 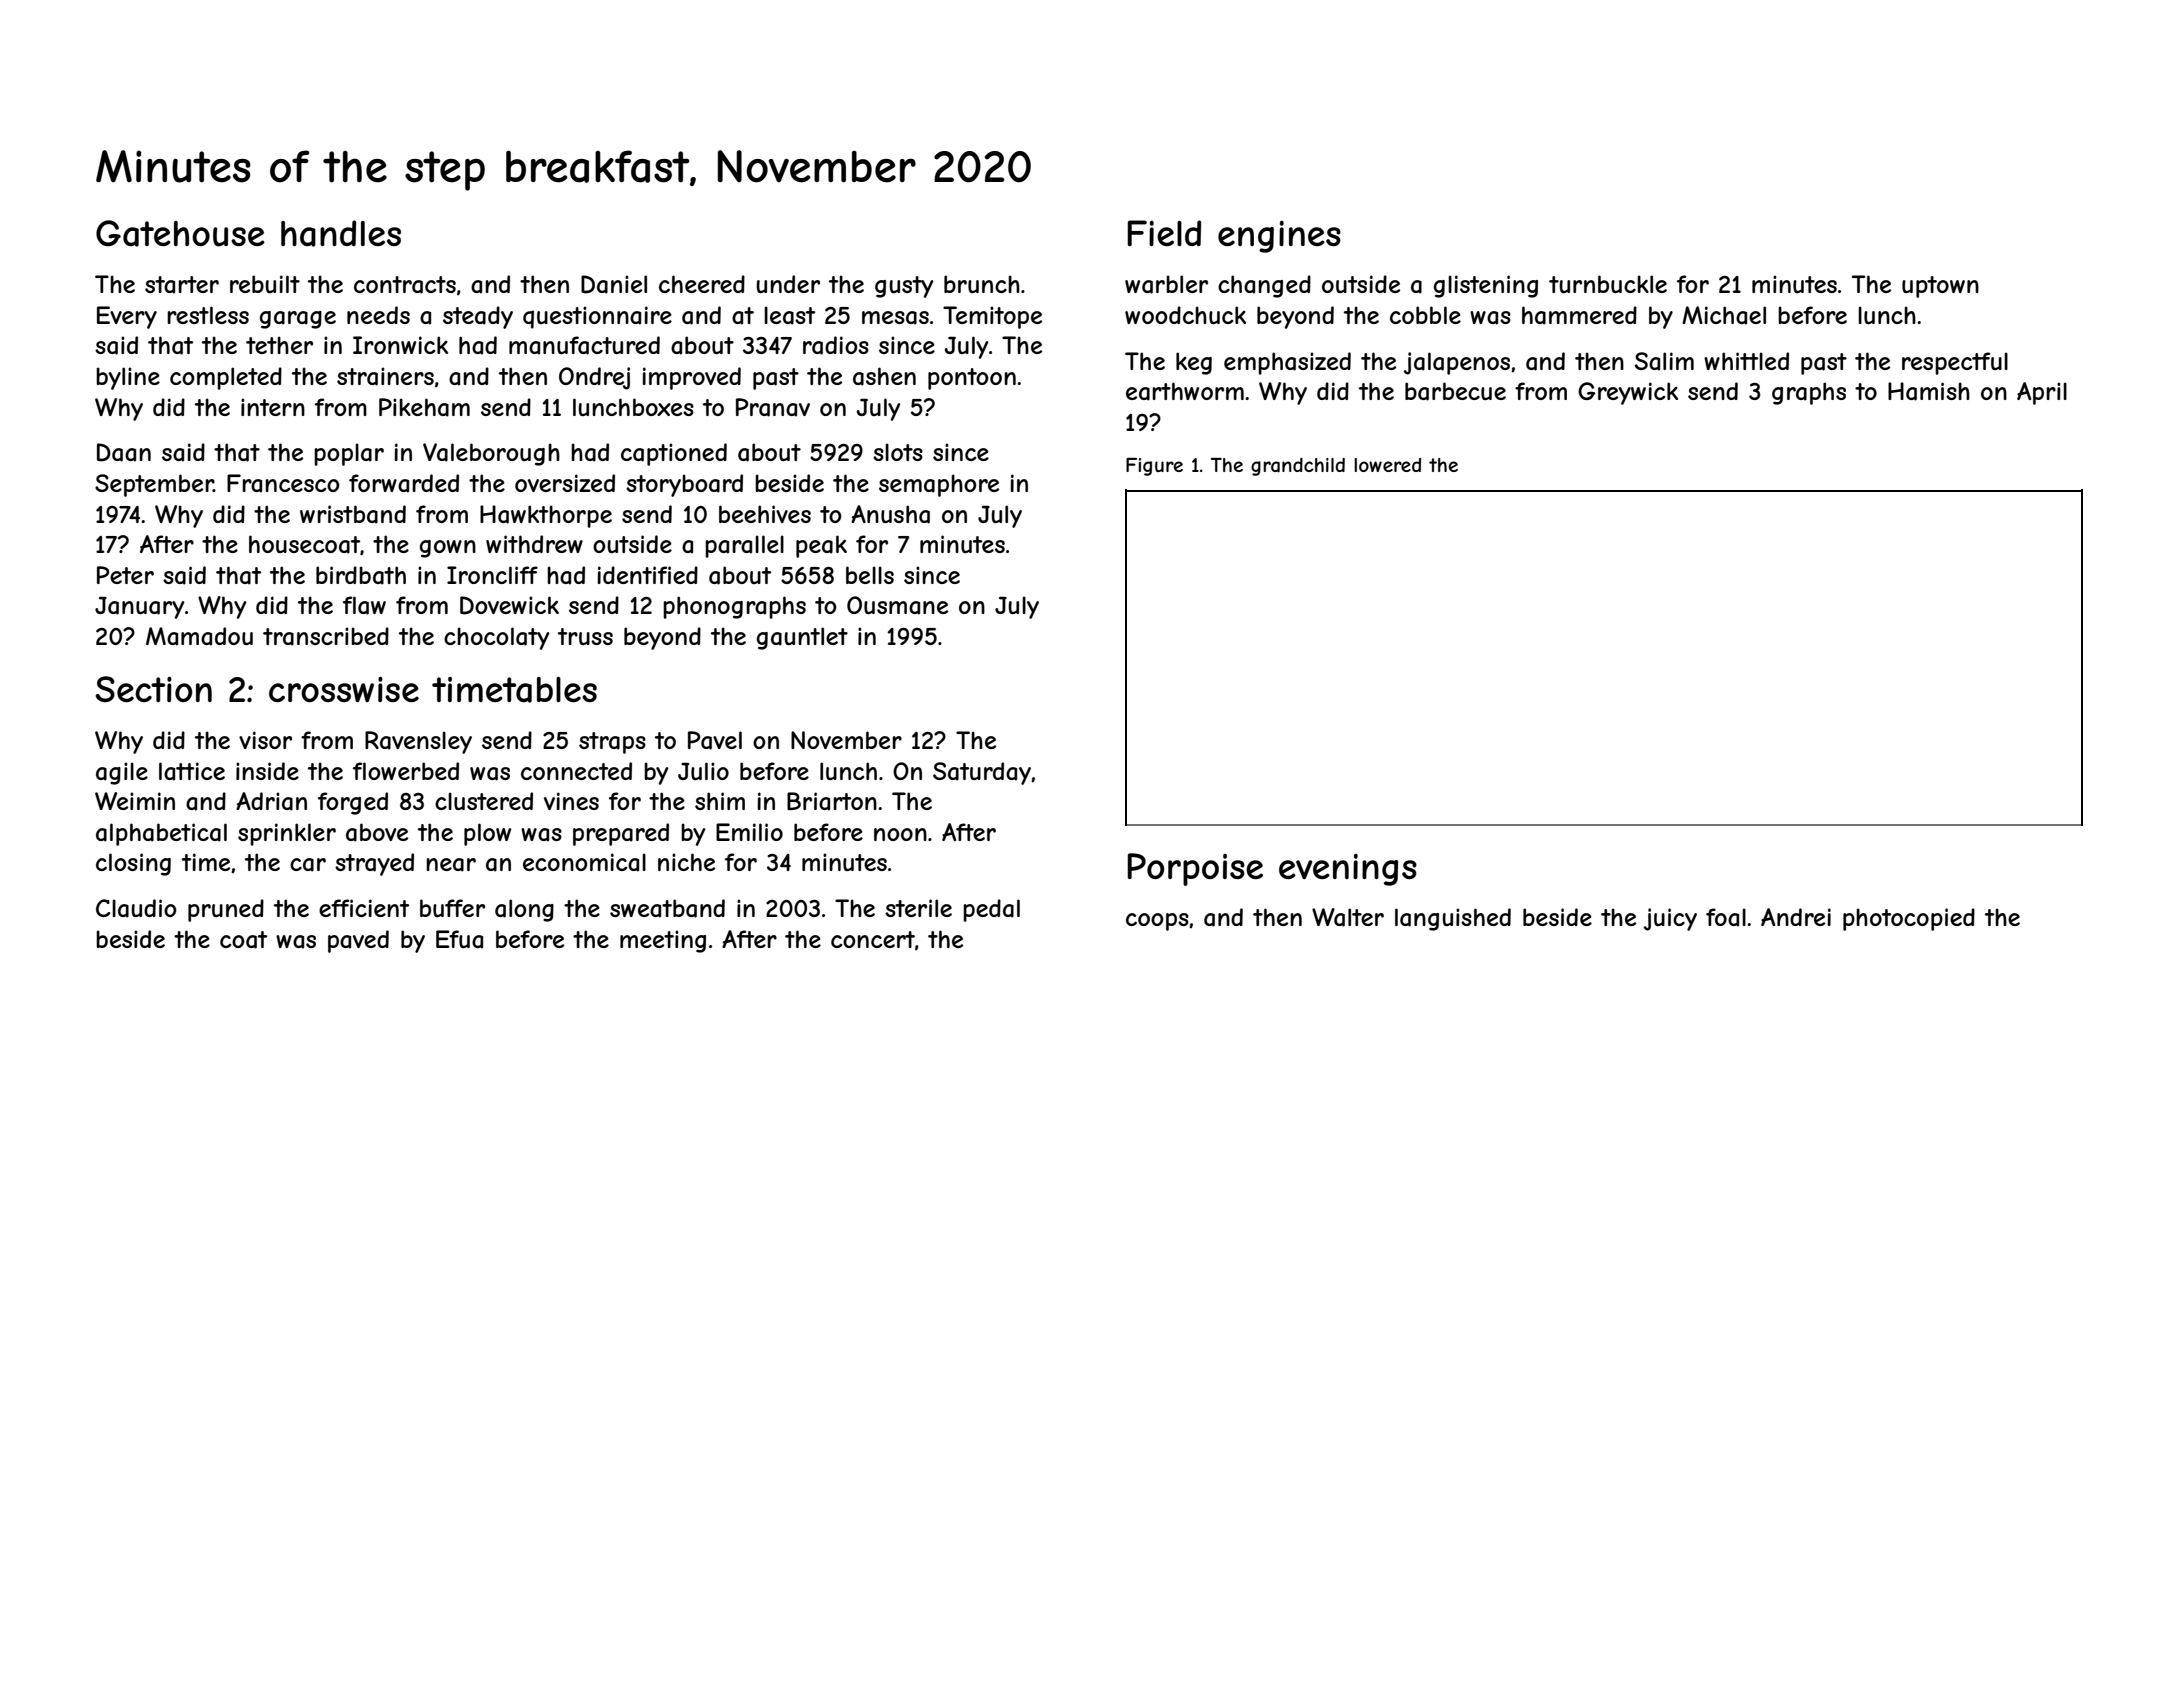 What do you see at coordinates (1279, 237) in the screenshot?
I see `engines` at bounding box center [1279, 237].
